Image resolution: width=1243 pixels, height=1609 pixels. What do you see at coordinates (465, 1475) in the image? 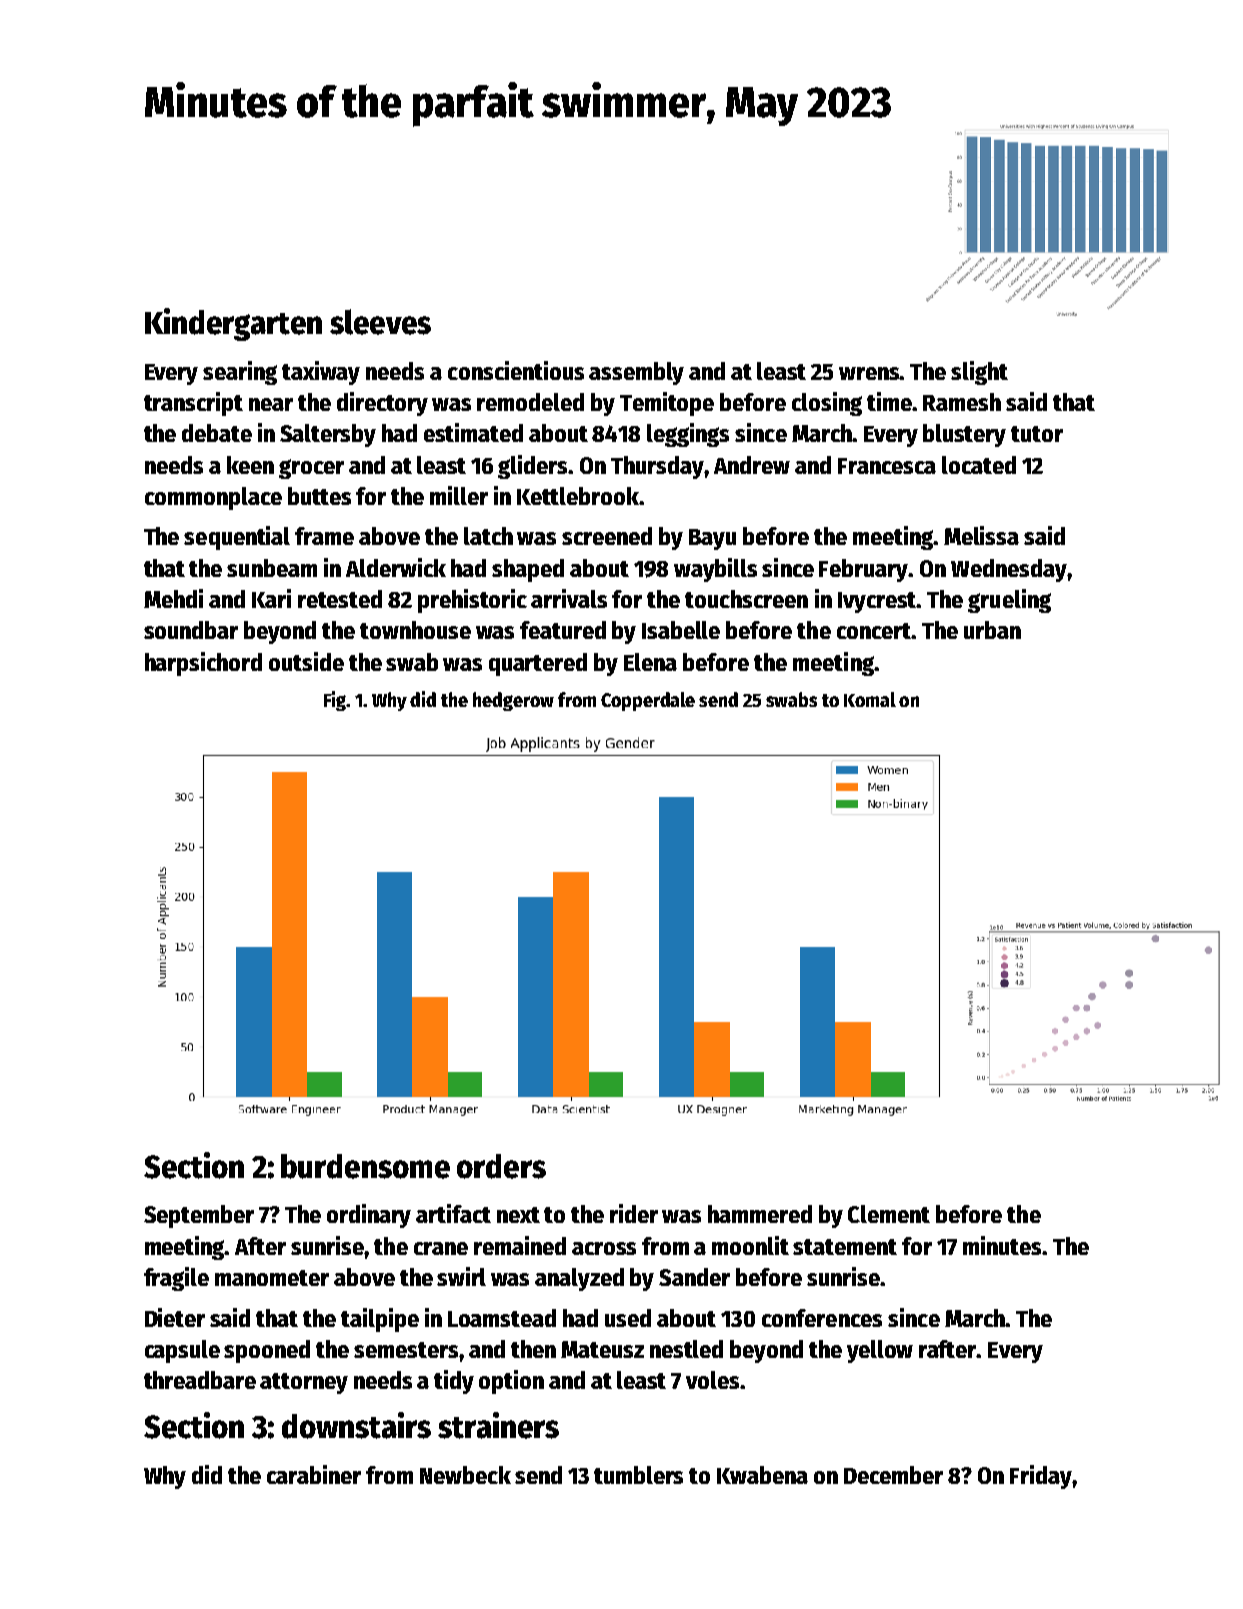
I see `Newbeck` at bounding box center [465, 1475].
